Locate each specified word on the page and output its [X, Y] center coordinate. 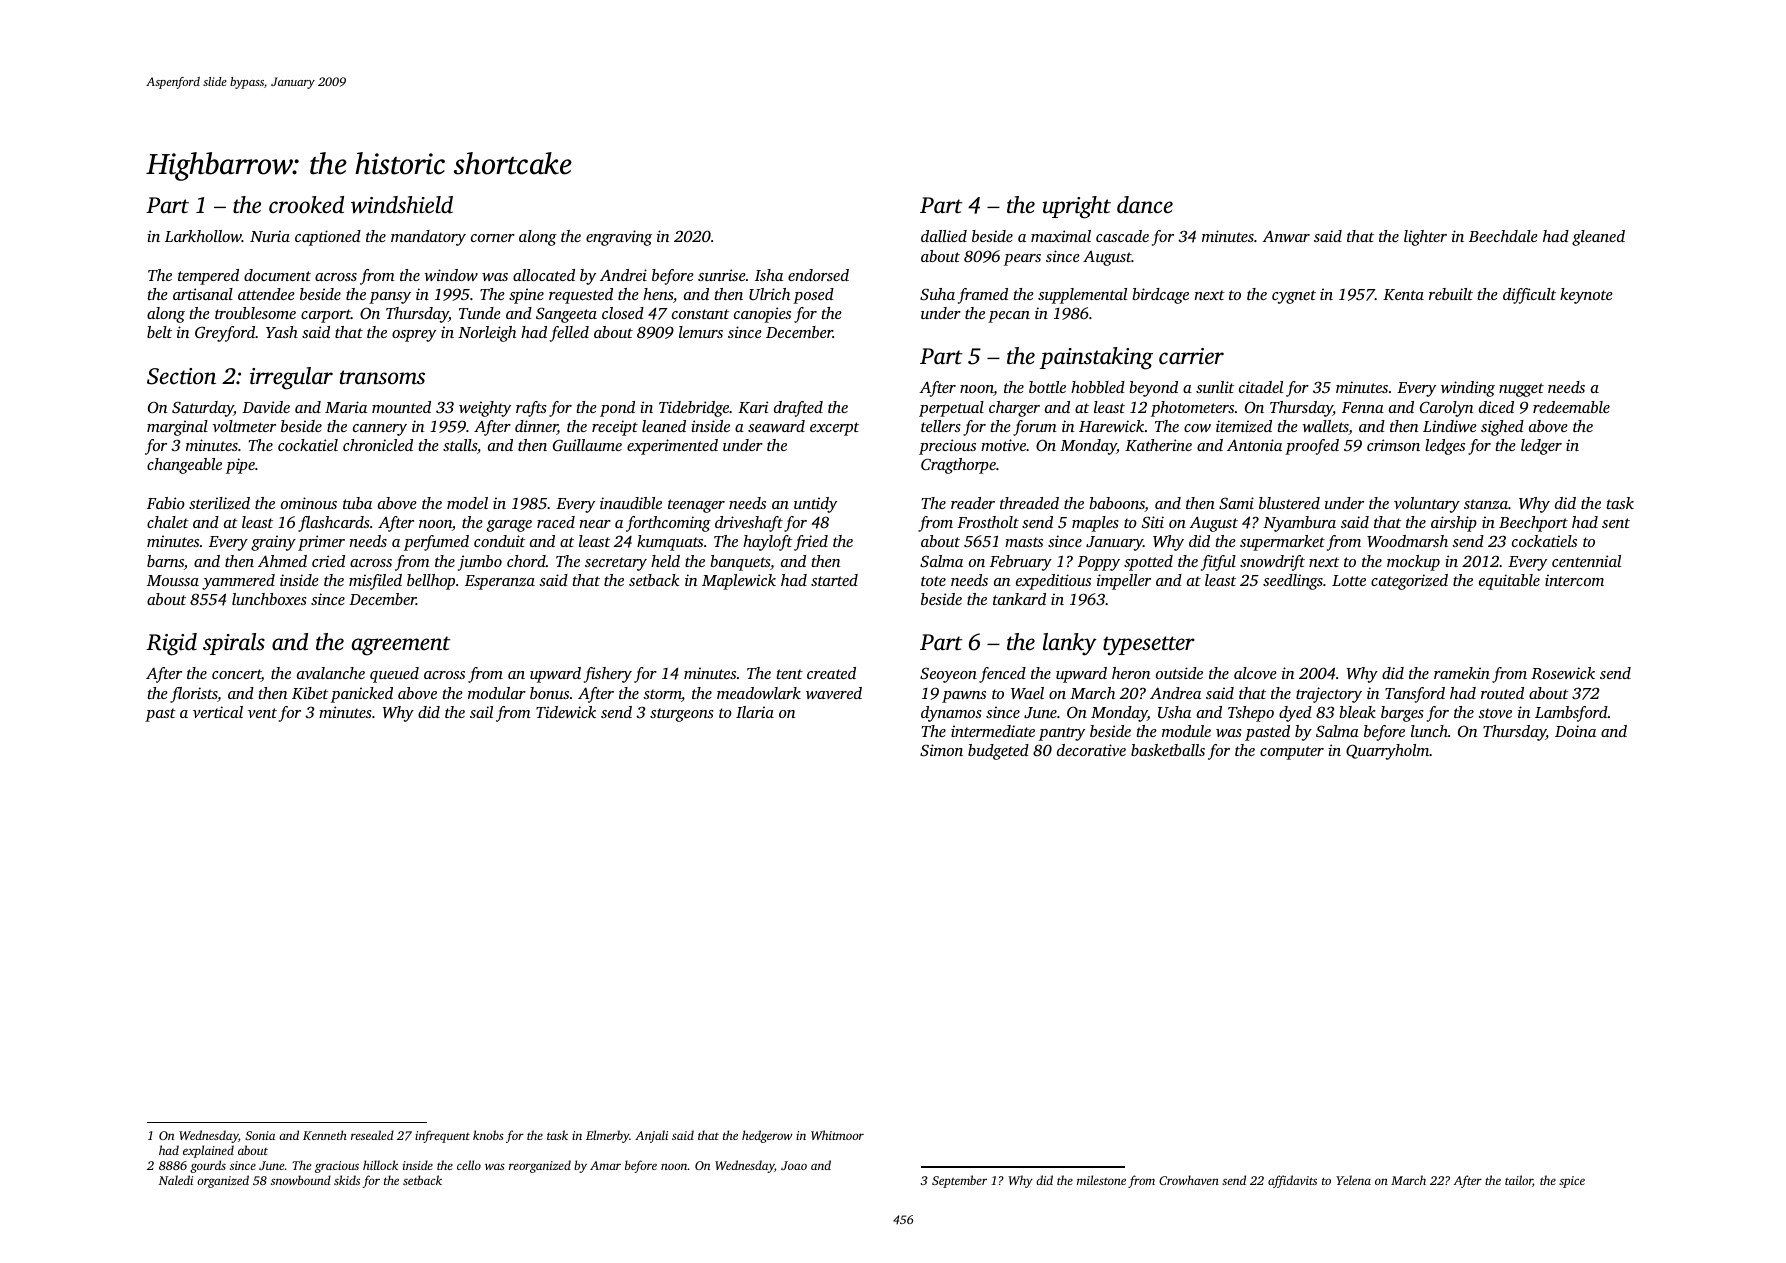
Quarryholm [1387, 752]
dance [1145, 205]
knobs [488, 1135]
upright [1076, 207]
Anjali [651, 1136]
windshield [402, 205]
